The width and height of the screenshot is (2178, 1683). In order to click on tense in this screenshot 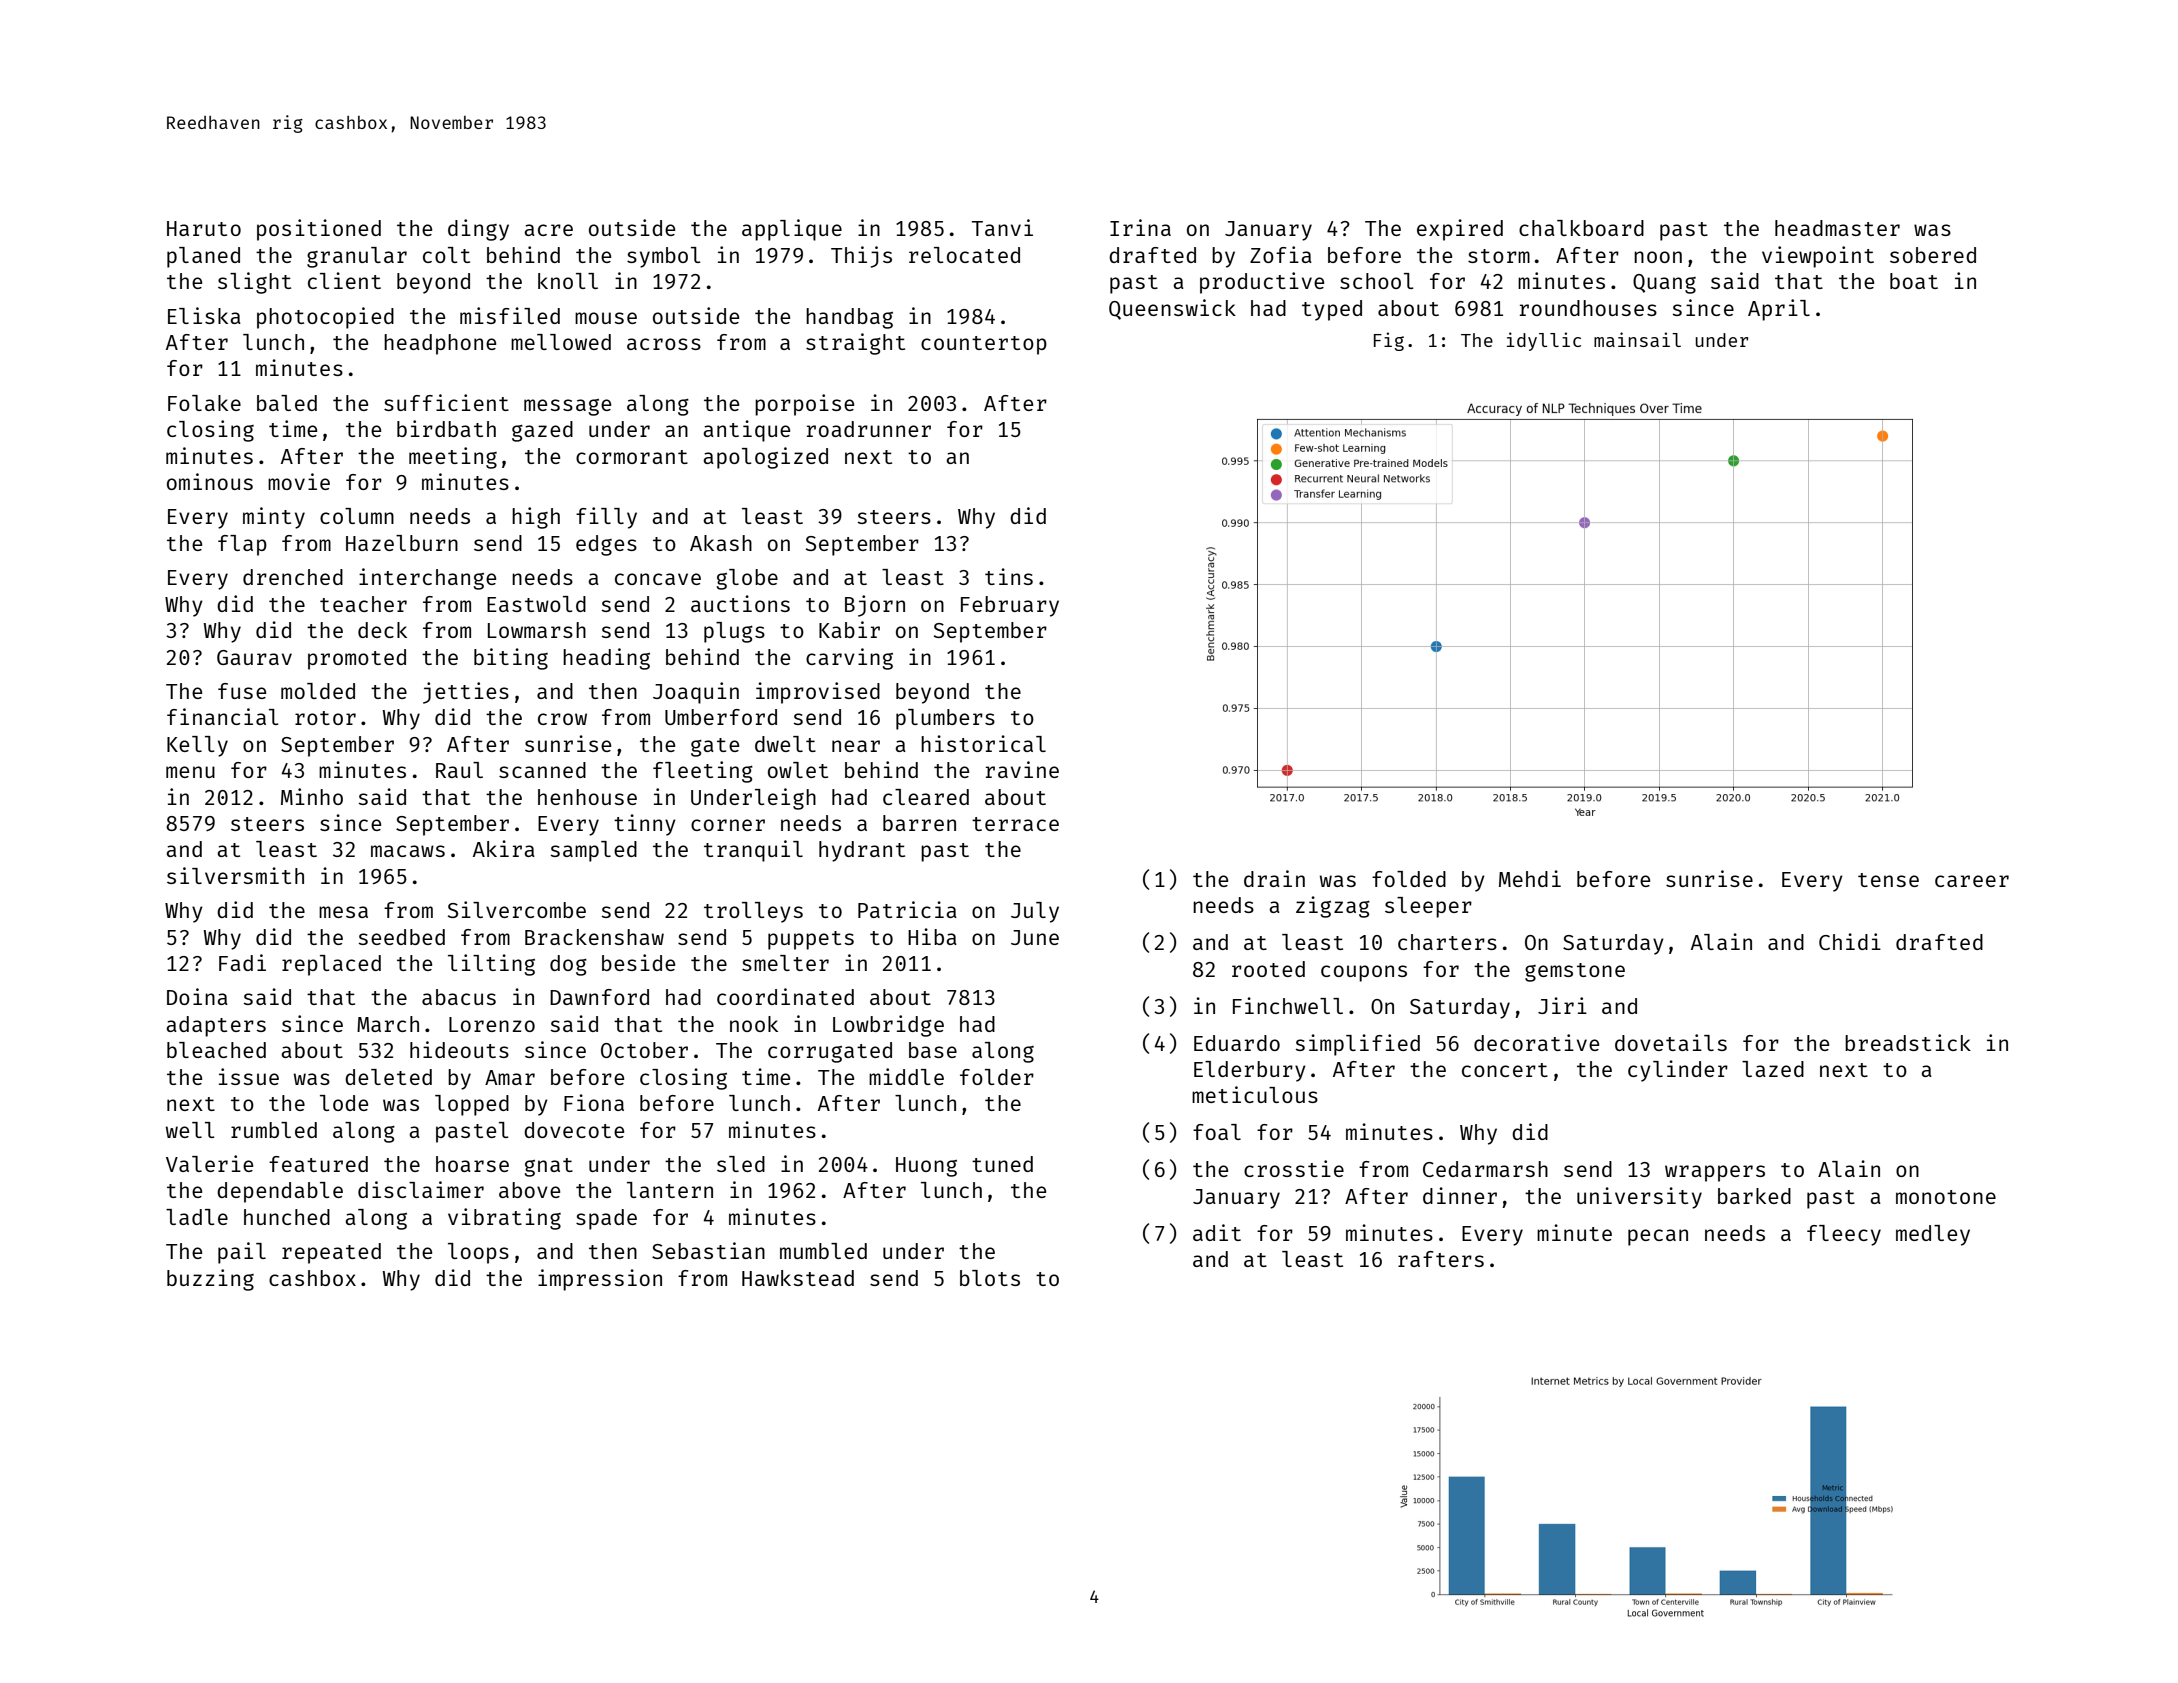, I will do `click(1888, 880)`.
